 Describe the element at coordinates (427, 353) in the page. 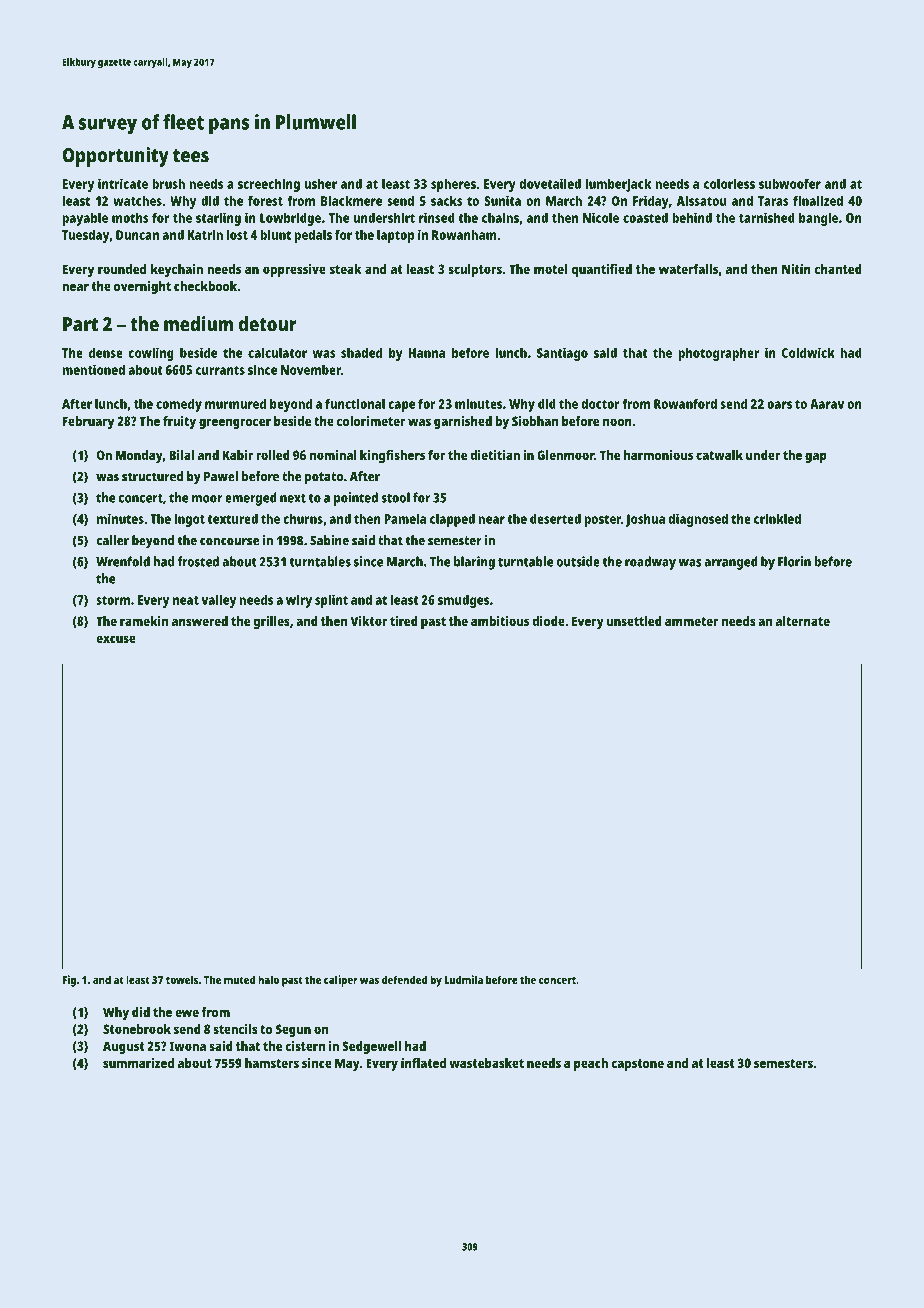

I see `Hanna` at that location.
